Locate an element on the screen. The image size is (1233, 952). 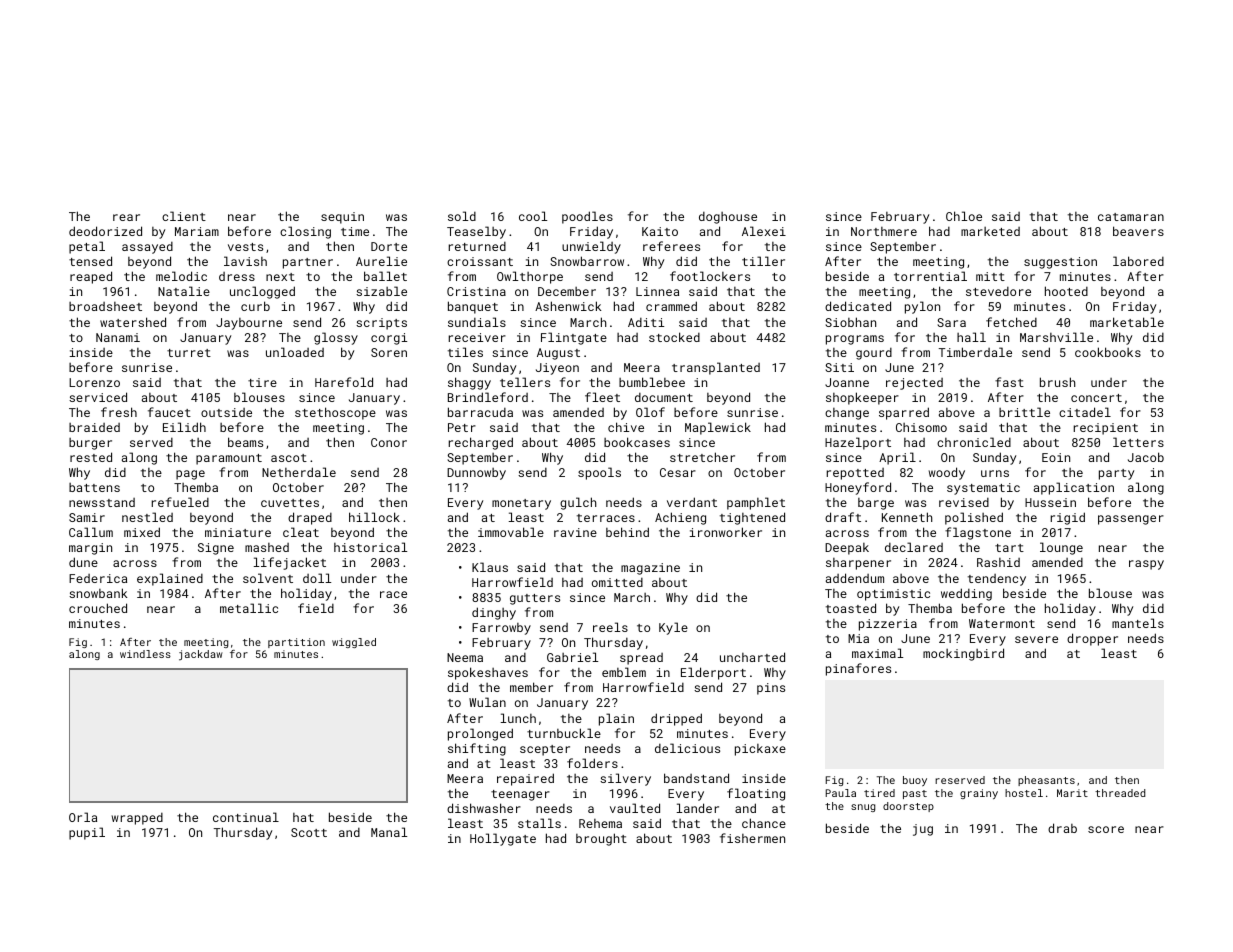
Maplewick is located at coordinates (718, 428).
